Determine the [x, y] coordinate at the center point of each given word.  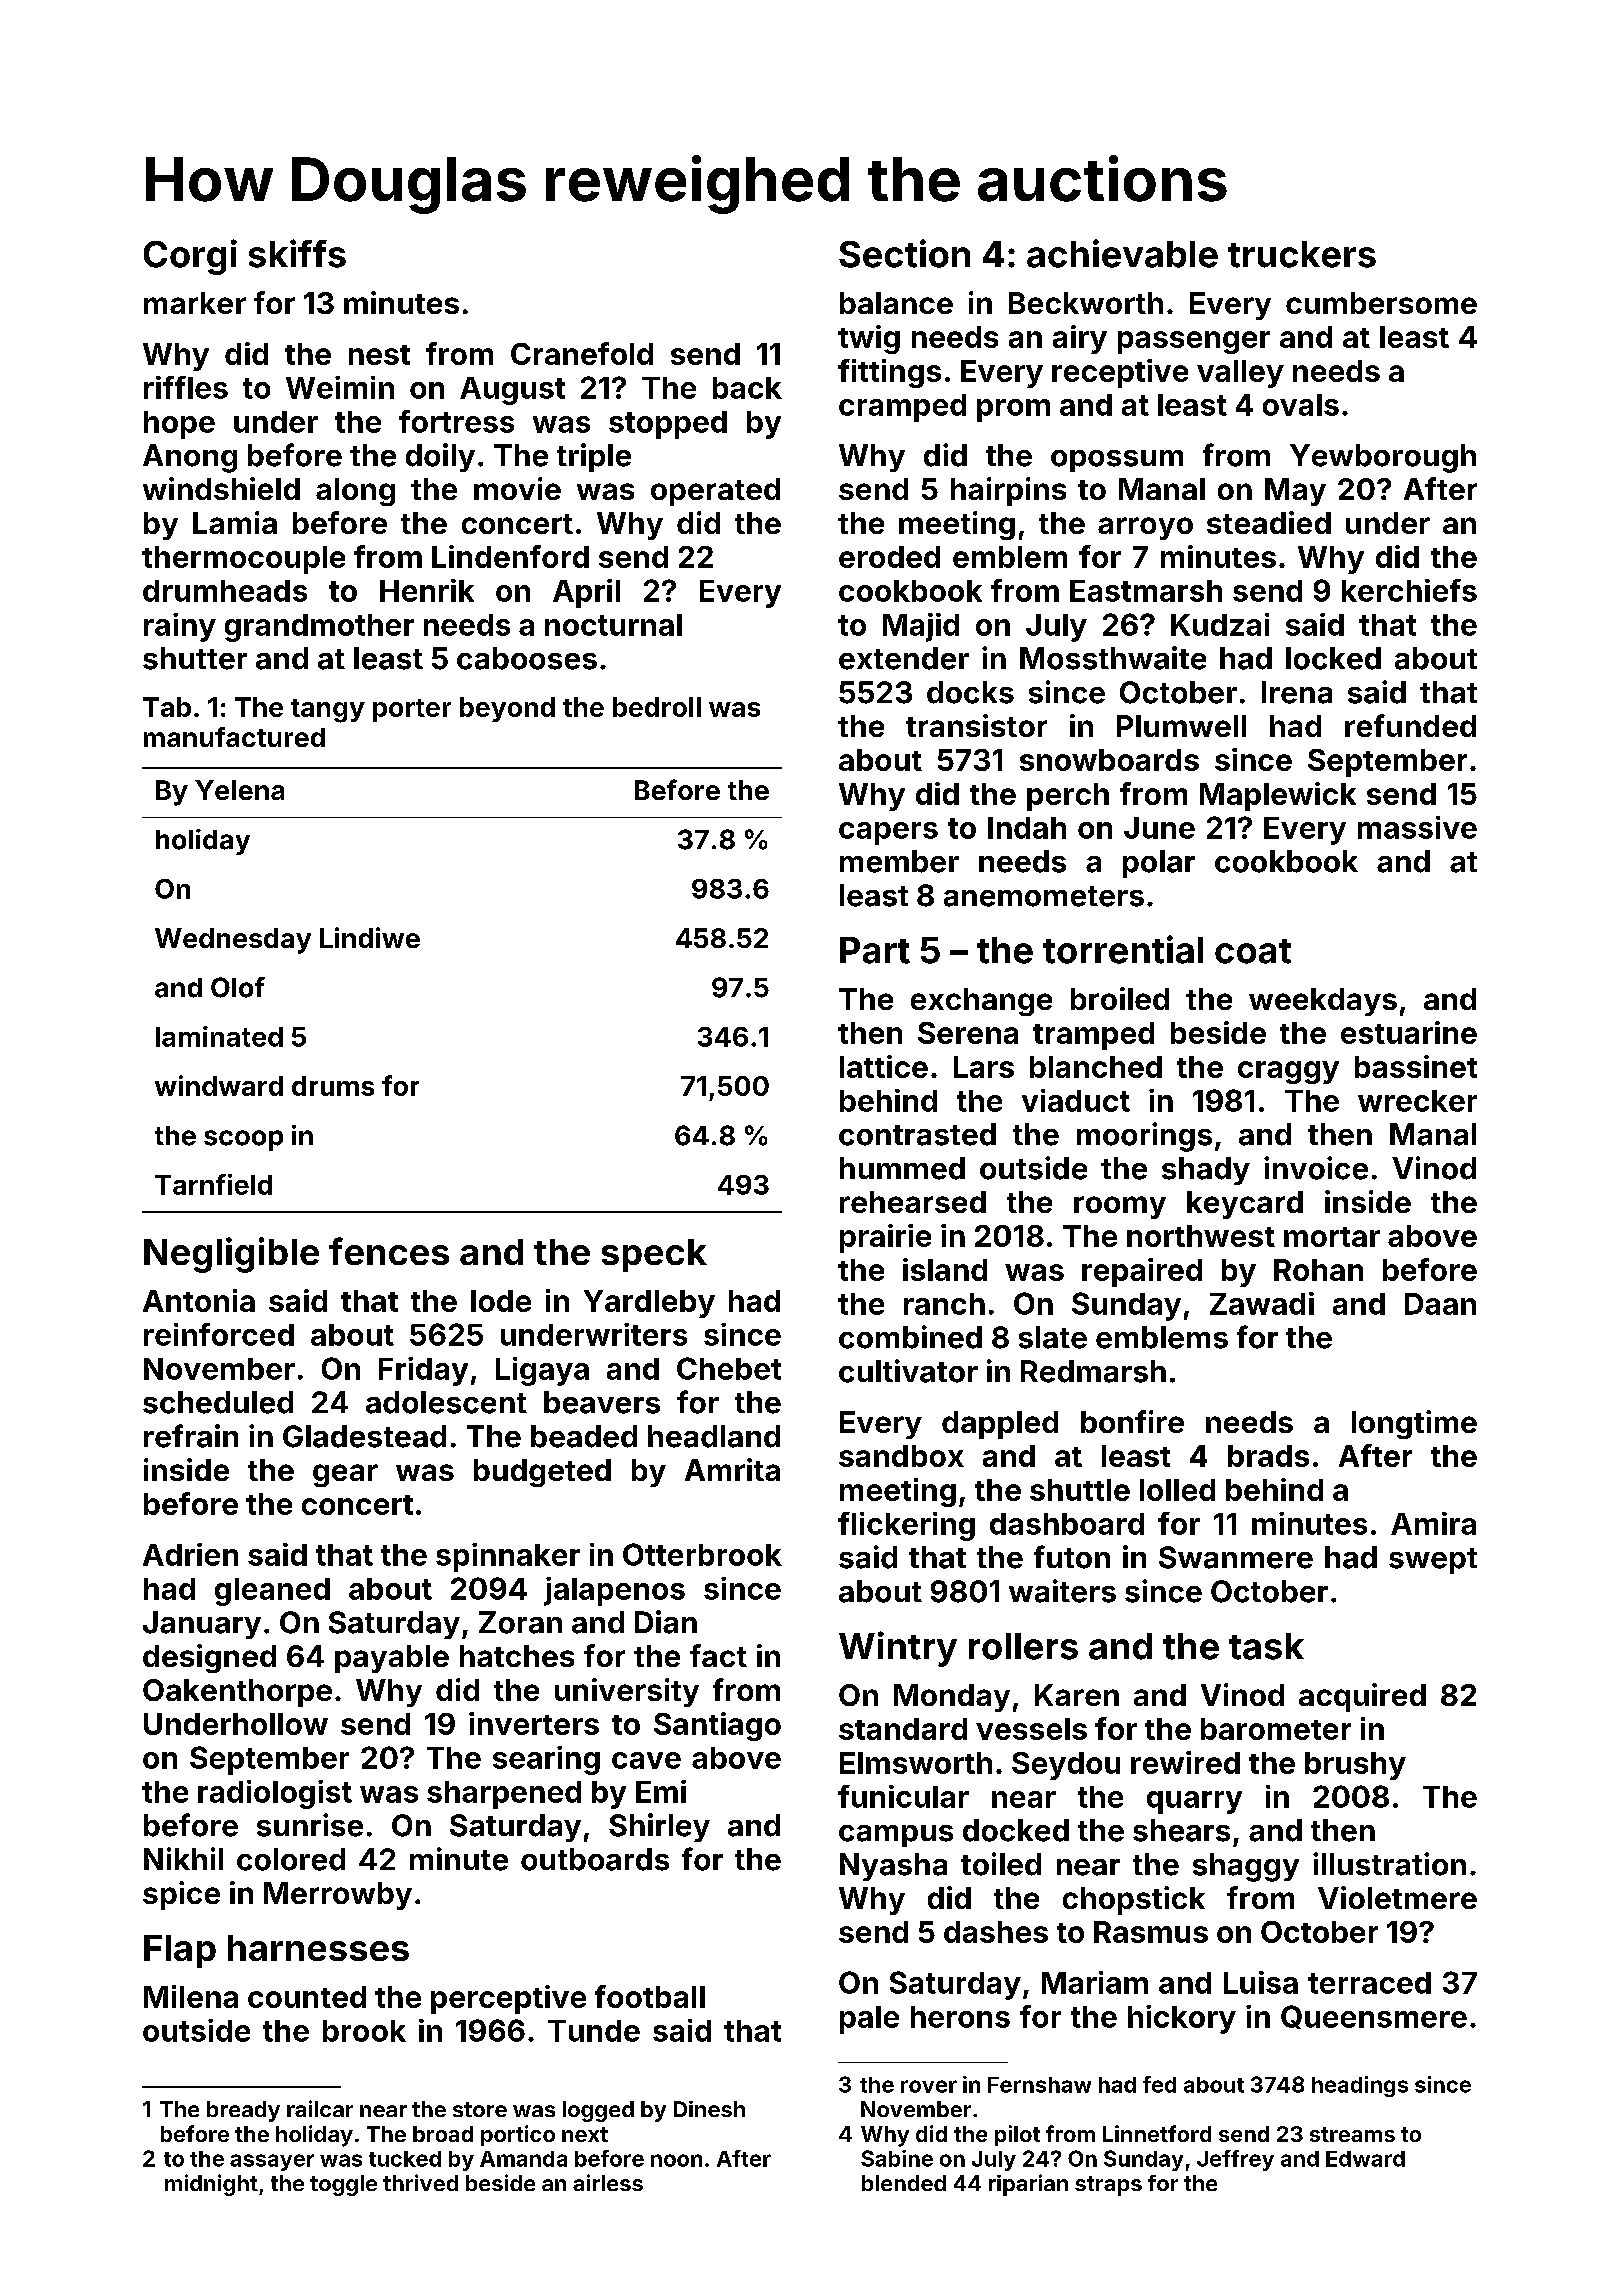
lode [501, 1301]
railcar [320, 2108]
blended [904, 2183]
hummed [902, 1168]
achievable [1122, 253]
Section [904, 253]
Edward [1365, 2159]
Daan [1440, 1304]
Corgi [190, 257]
